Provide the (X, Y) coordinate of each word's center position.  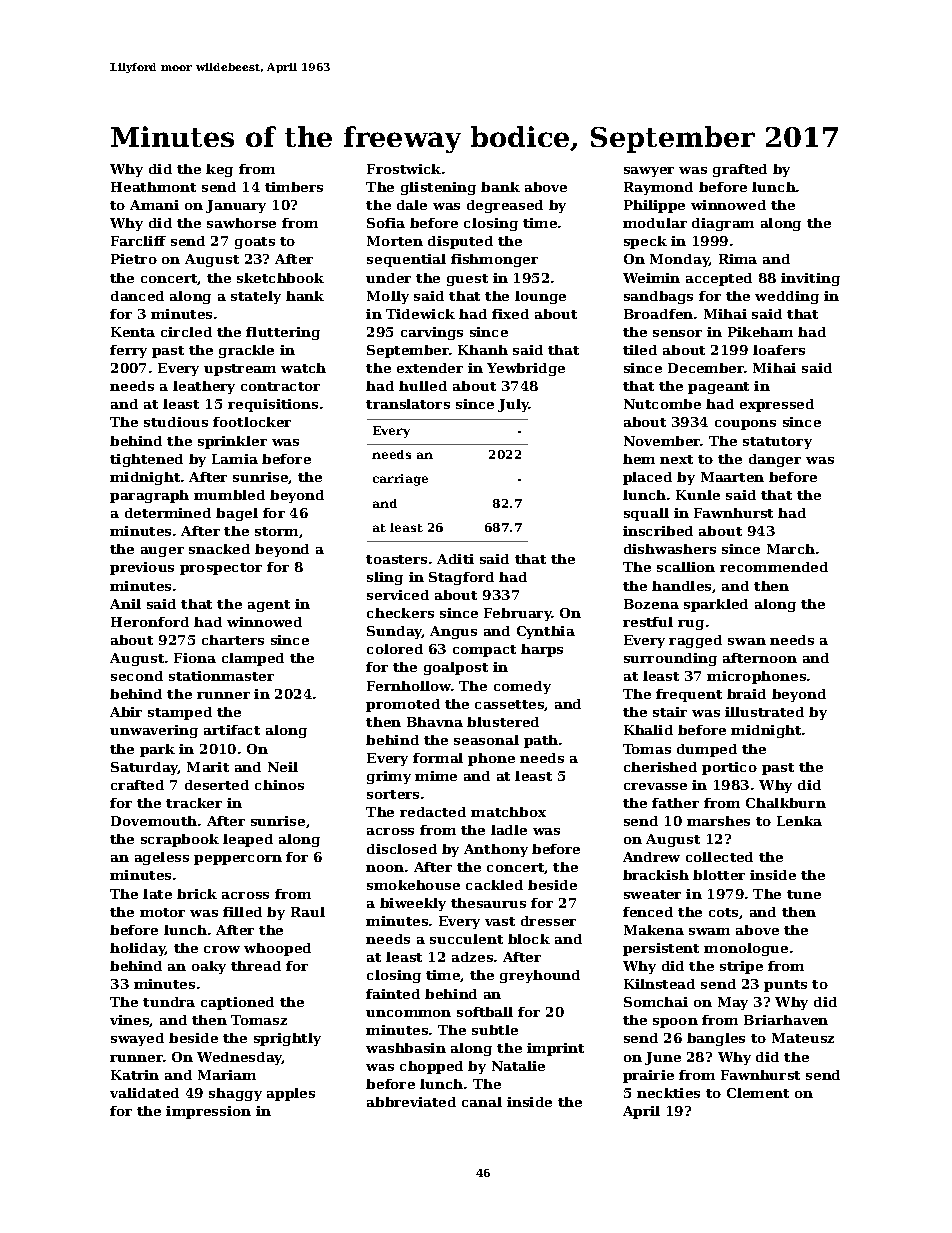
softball (485, 1012)
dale (412, 205)
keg (219, 170)
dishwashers (670, 549)
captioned (237, 1003)
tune (804, 894)
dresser (548, 921)
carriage (400, 480)
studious (176, 422)
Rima (738, 259)
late (157, 894)
